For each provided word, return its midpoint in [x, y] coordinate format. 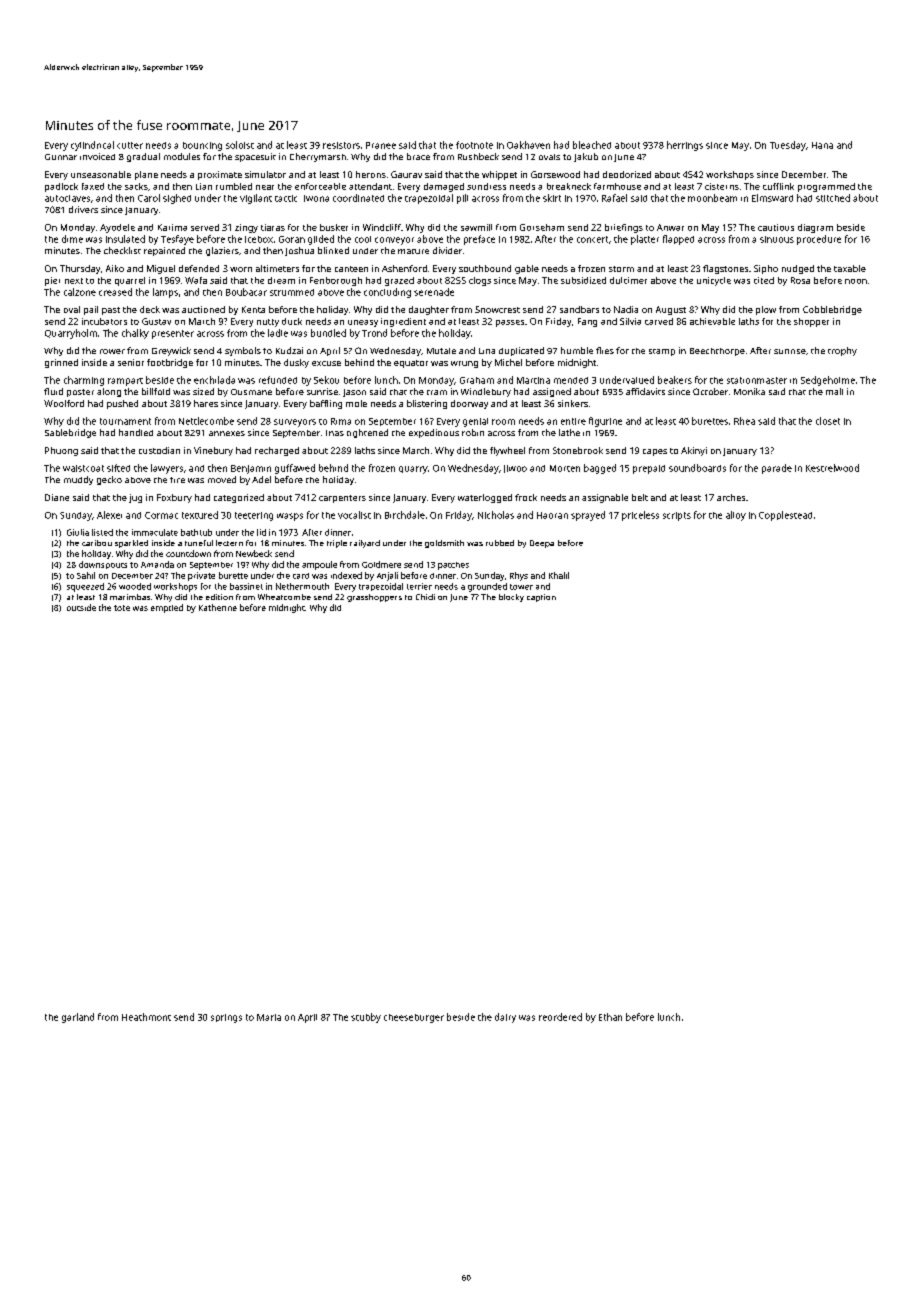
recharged [277, 451]
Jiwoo [515, 469]
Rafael [614, 198]
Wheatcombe [284, 597]
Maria [269, 1017]
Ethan [610, 1017]
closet [828, 421]
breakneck [569, 186]
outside [81, 607]
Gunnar [61, 157]
